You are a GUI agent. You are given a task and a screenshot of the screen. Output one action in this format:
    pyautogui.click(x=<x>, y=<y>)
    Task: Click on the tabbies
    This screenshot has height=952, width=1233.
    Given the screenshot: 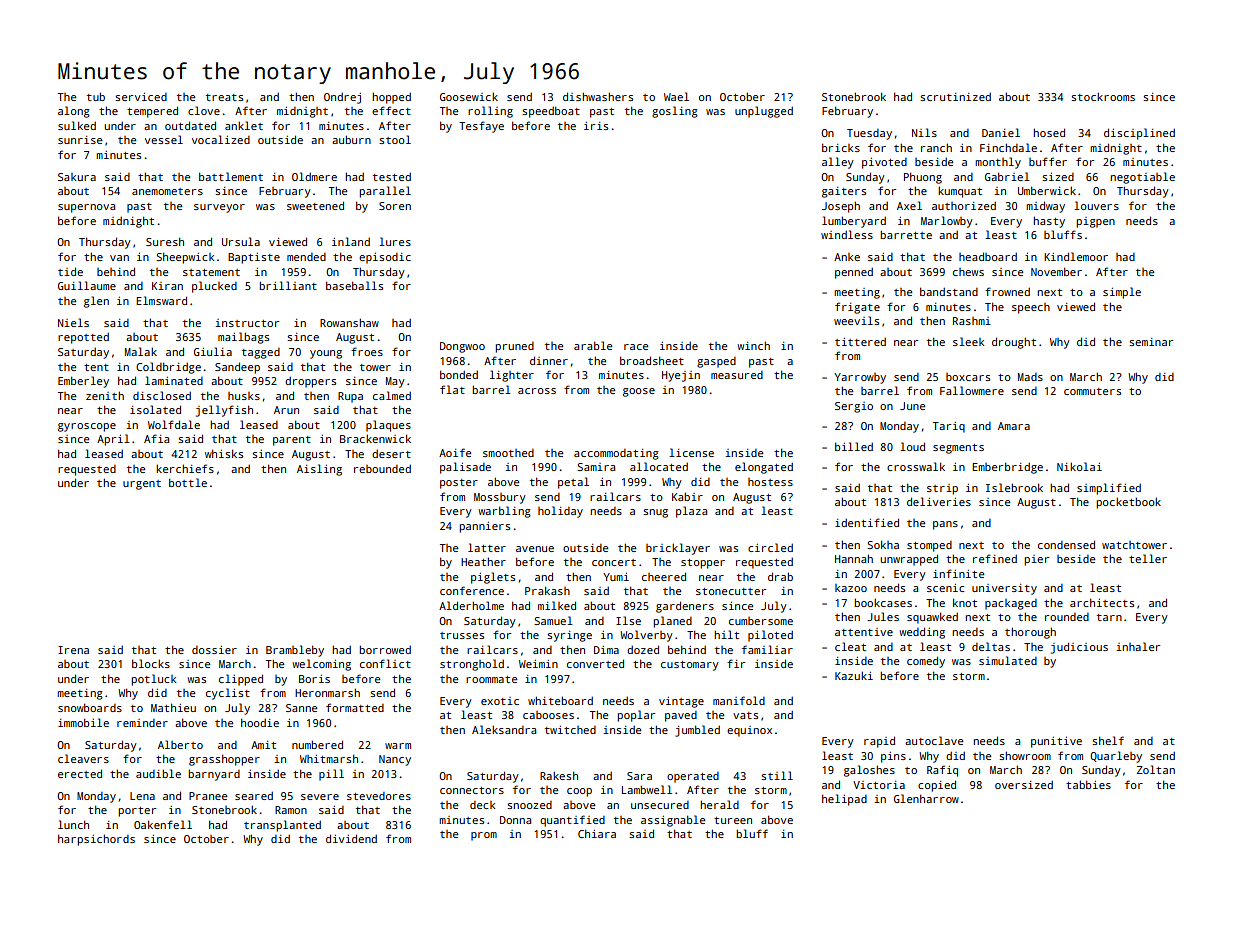 What is the action you would take?
    pyautogui.click(x=1088, y=784)
